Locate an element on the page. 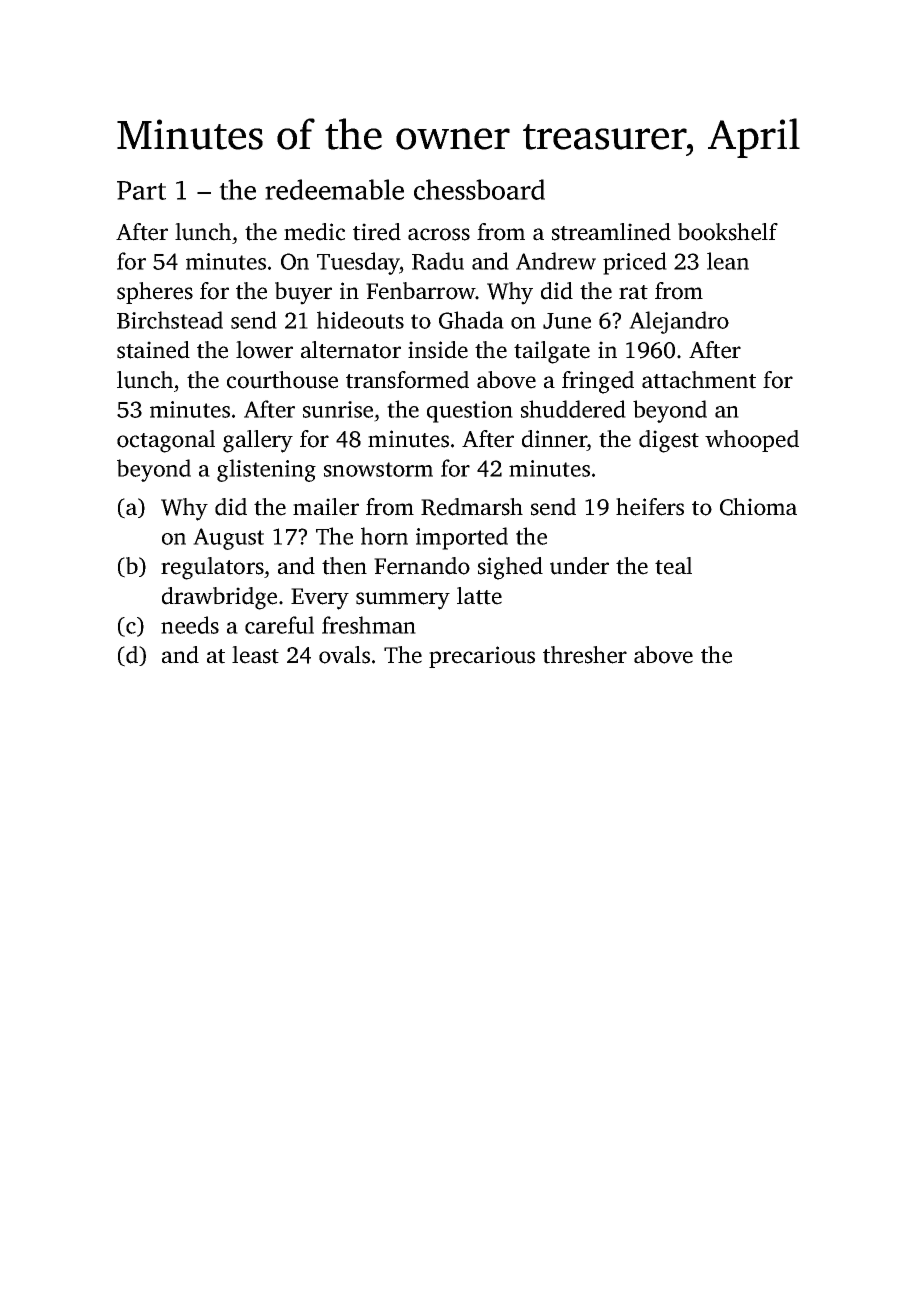 The height and width of the page is (1311, 924). Part is located at coordinates (141, 190).
